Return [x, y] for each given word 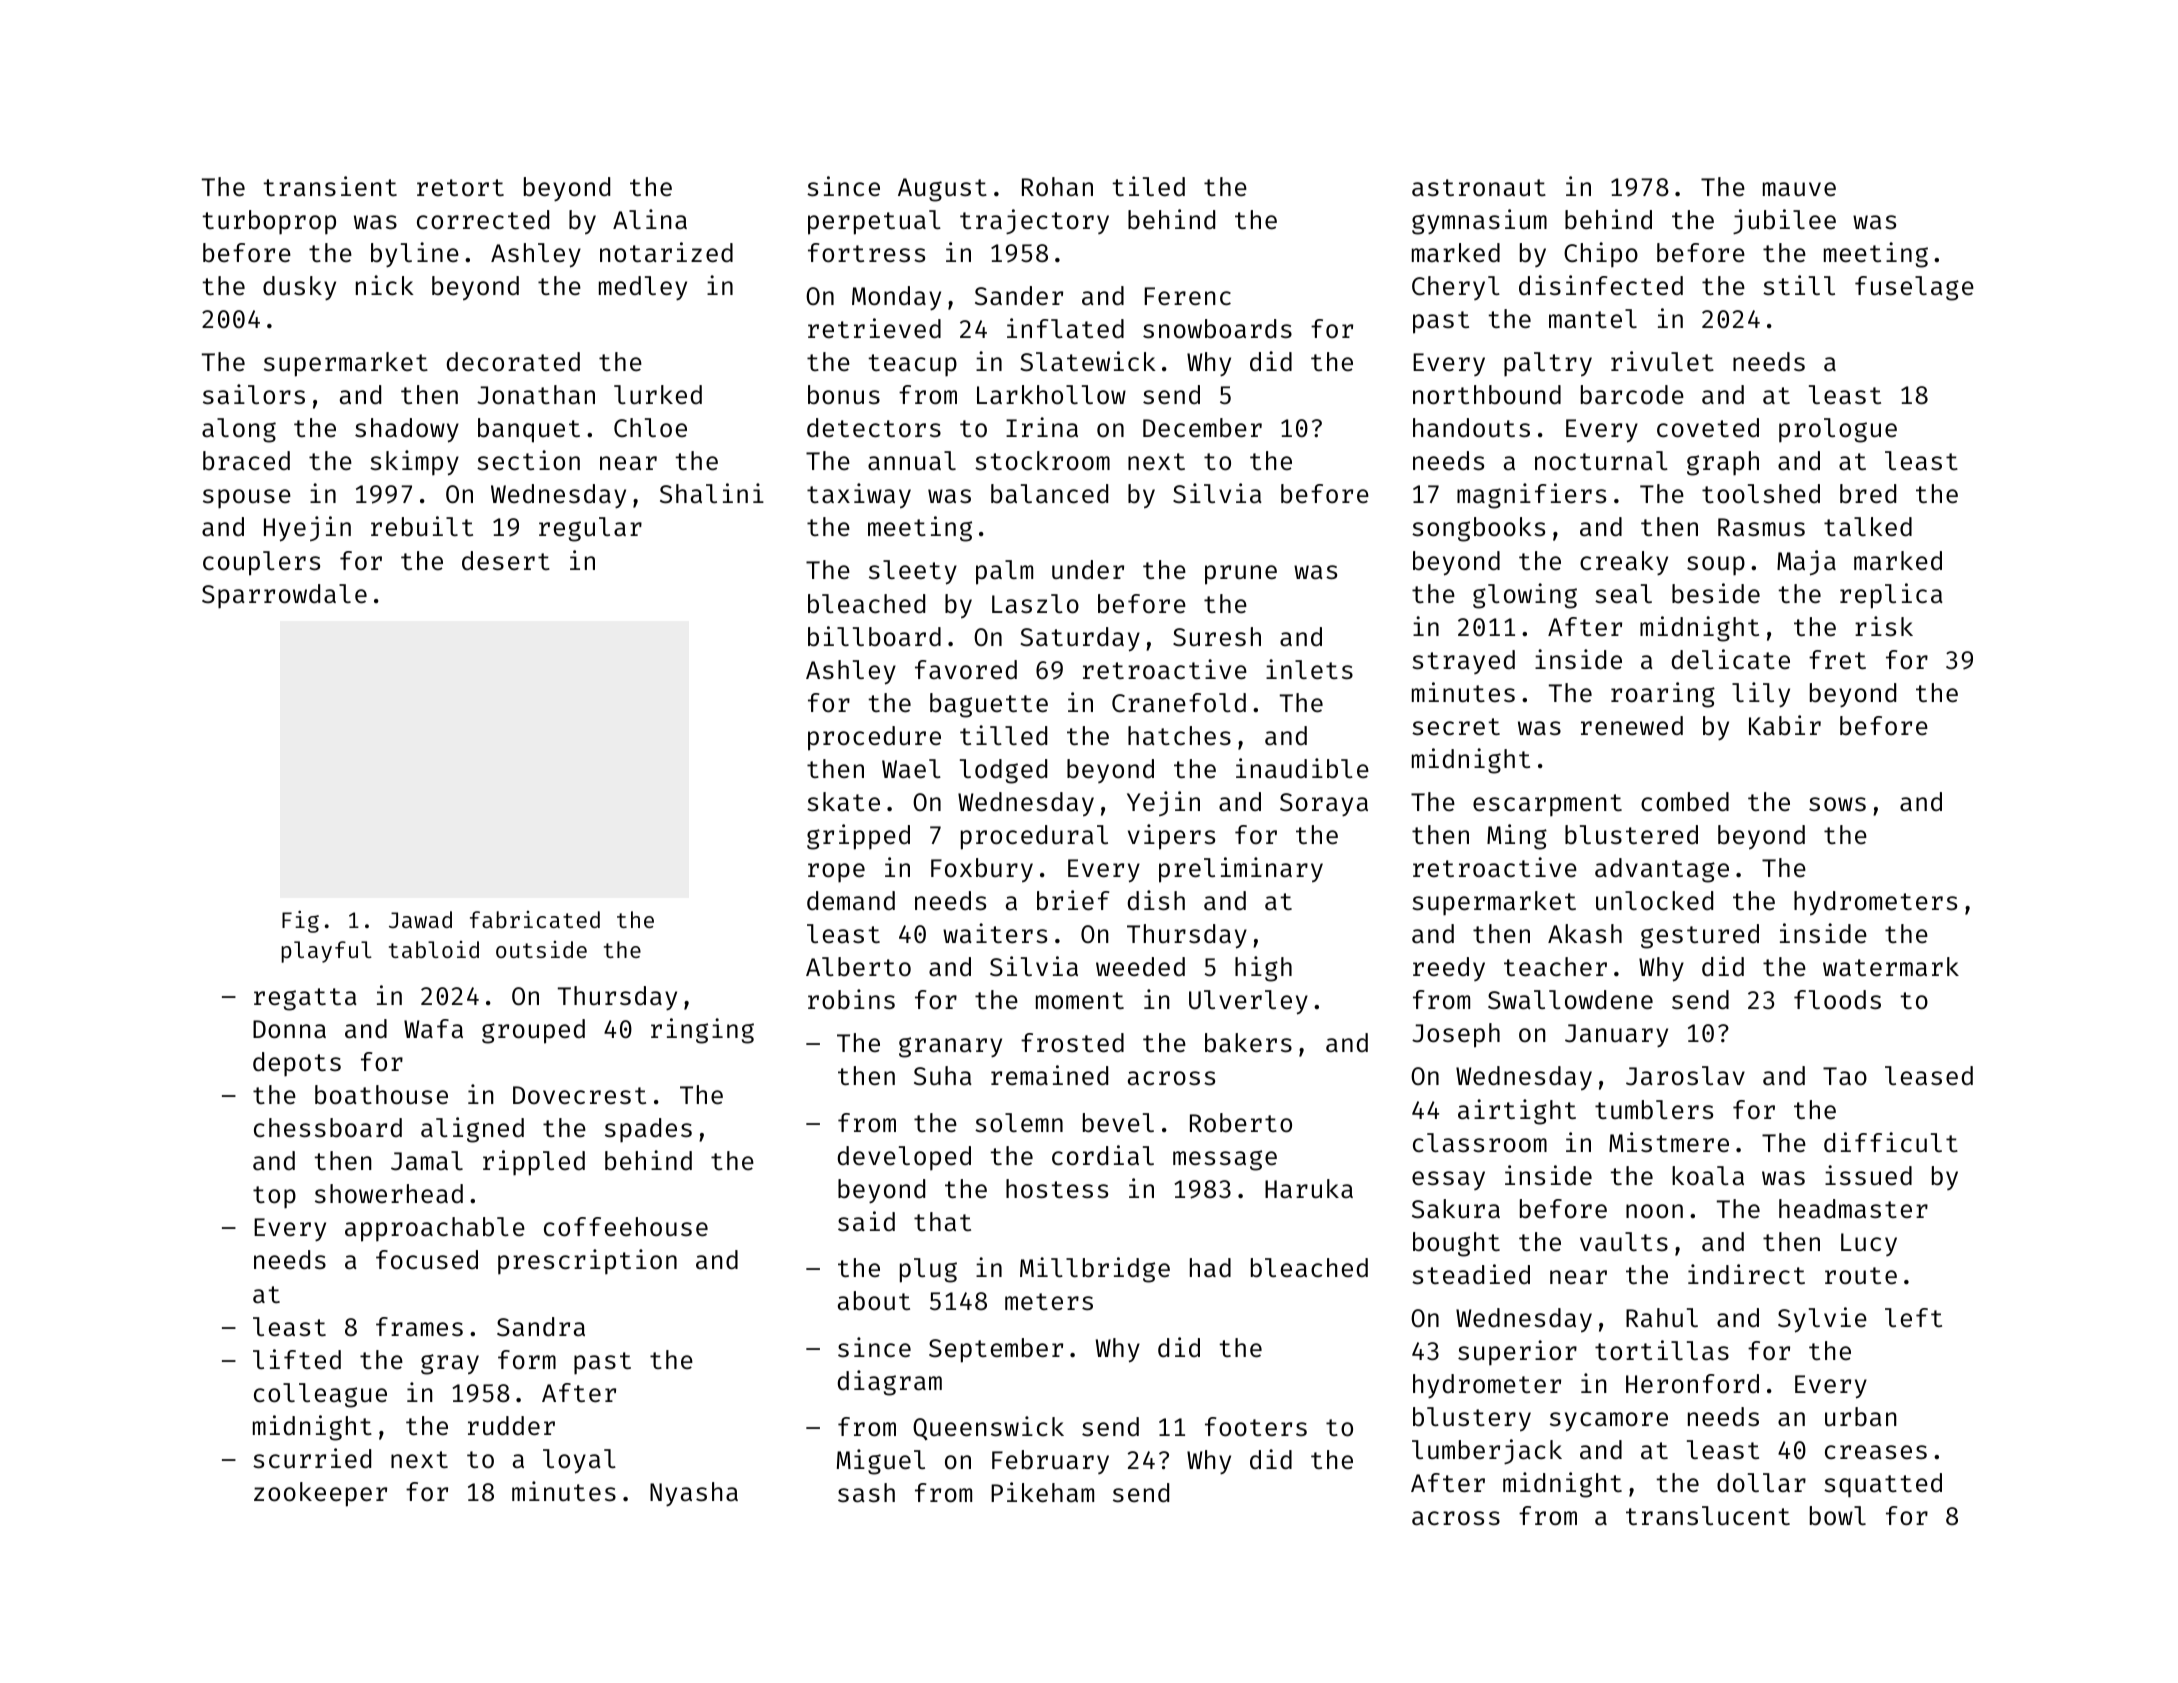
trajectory [1034, 221]
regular [590, 529]
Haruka [1309, 1189]
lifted [297, 1359]
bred [1868, 494]
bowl [1838, 1516]
